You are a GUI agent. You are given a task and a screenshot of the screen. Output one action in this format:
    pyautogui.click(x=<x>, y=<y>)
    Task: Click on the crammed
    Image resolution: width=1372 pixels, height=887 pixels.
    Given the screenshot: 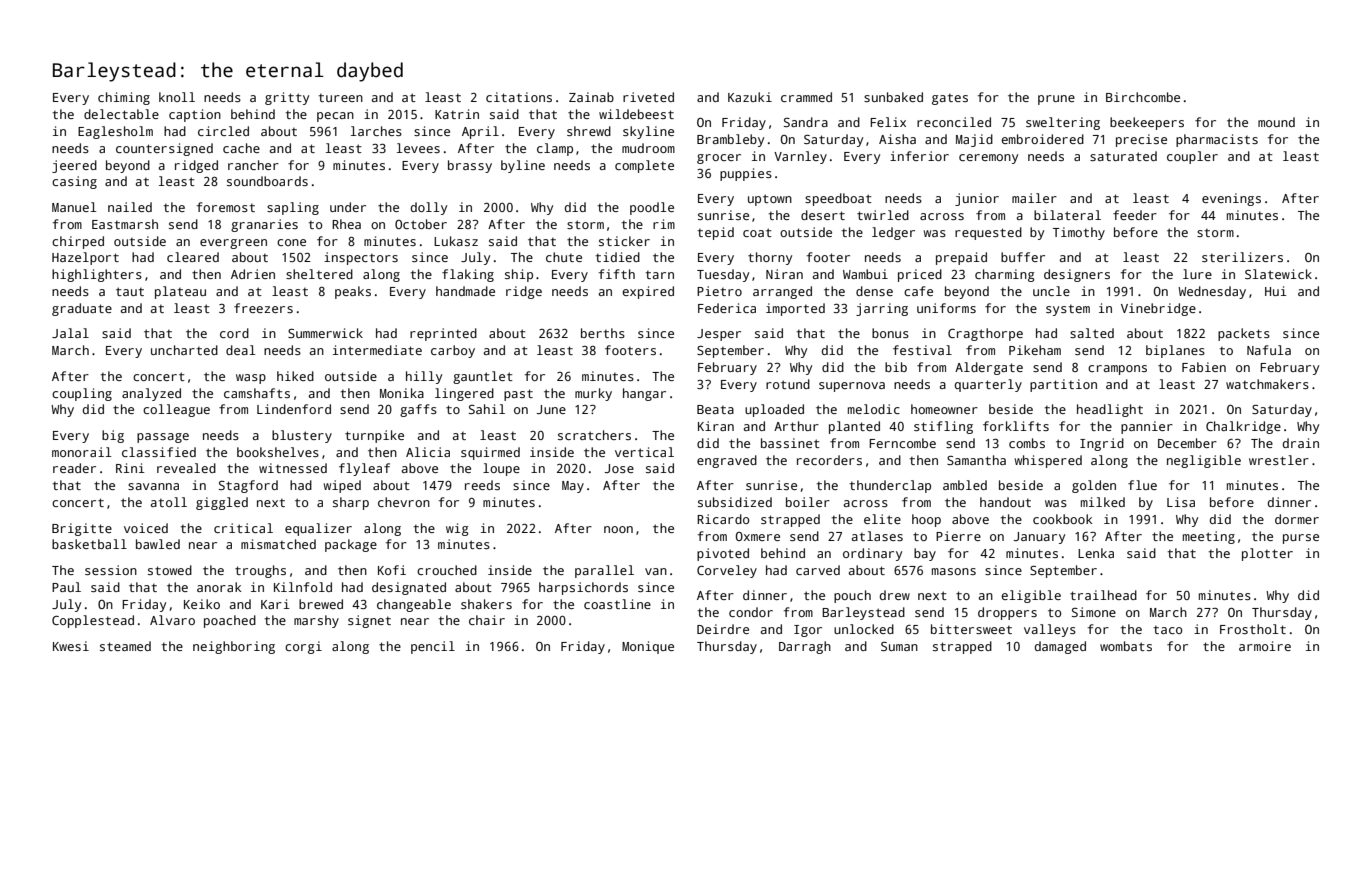 What is the action you would take?
    pyautogui.click(x=806, y=97)
